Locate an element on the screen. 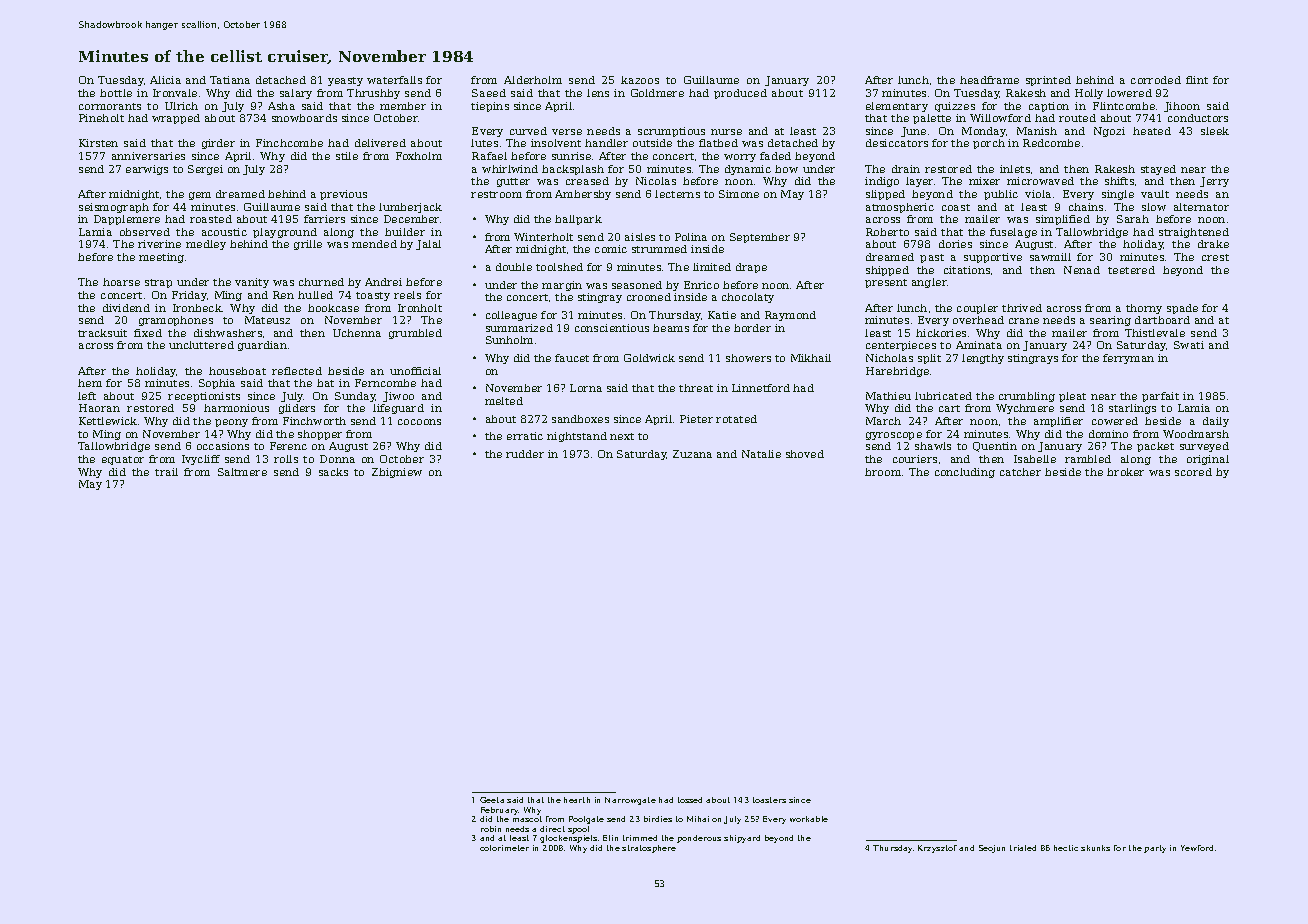 The width and height of the screenshot is (1308, 924). colorimeter is located at coordinates (504, 848).
